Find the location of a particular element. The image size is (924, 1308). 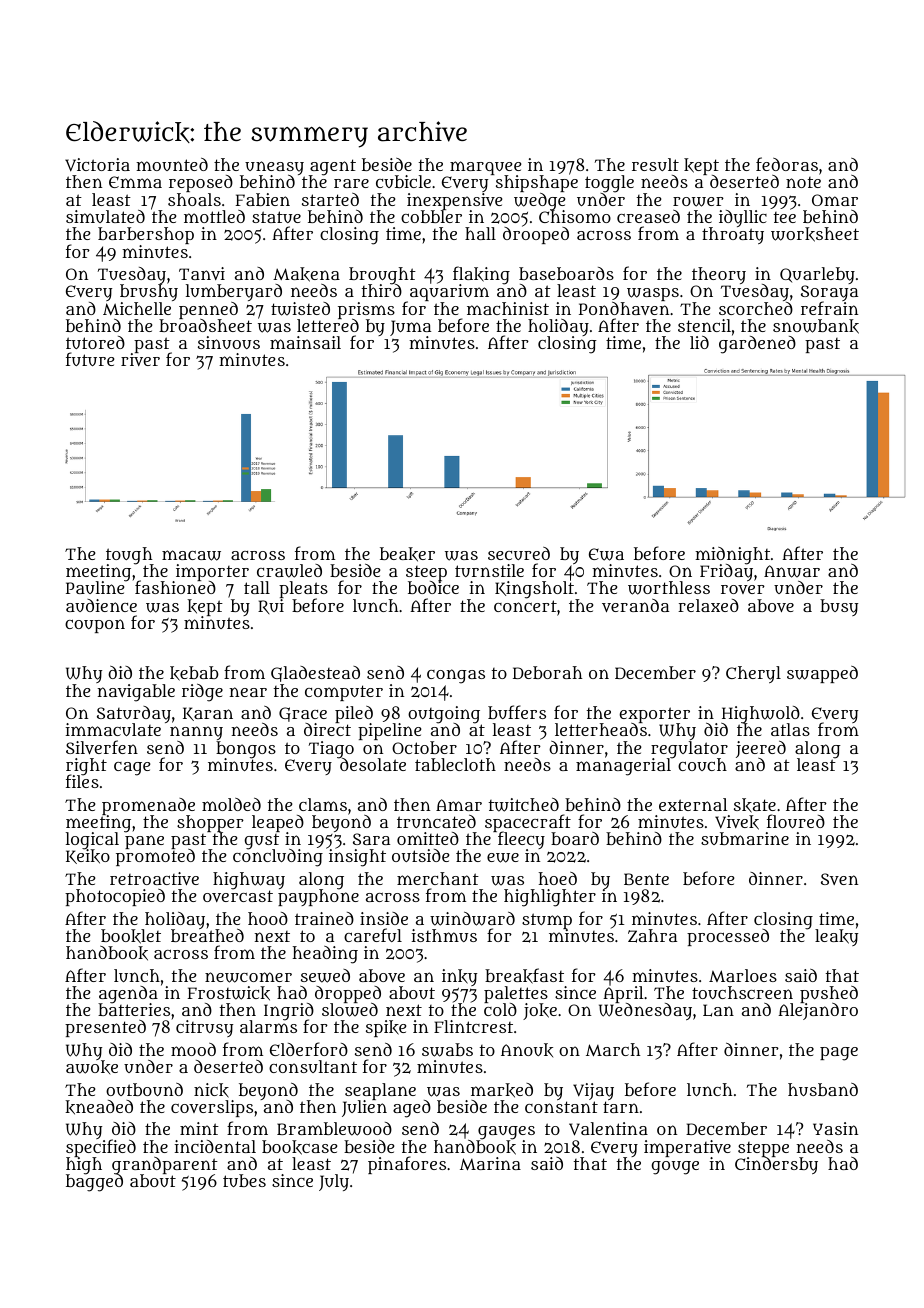

truncated is located at coordinates (436, 821).
